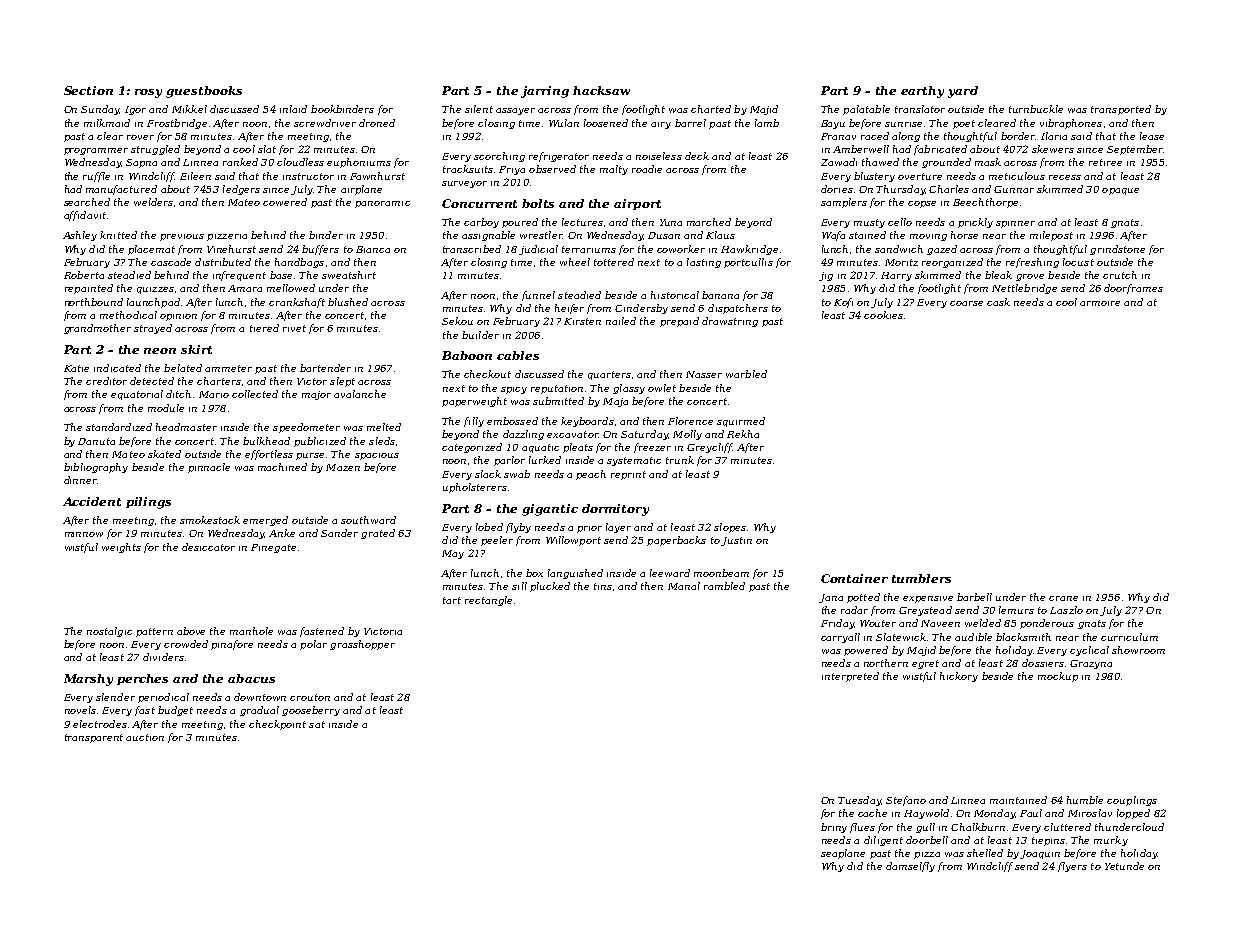  Describe the element at coordinates (88, 90) in the screenshot. I see `Section` at that location.
